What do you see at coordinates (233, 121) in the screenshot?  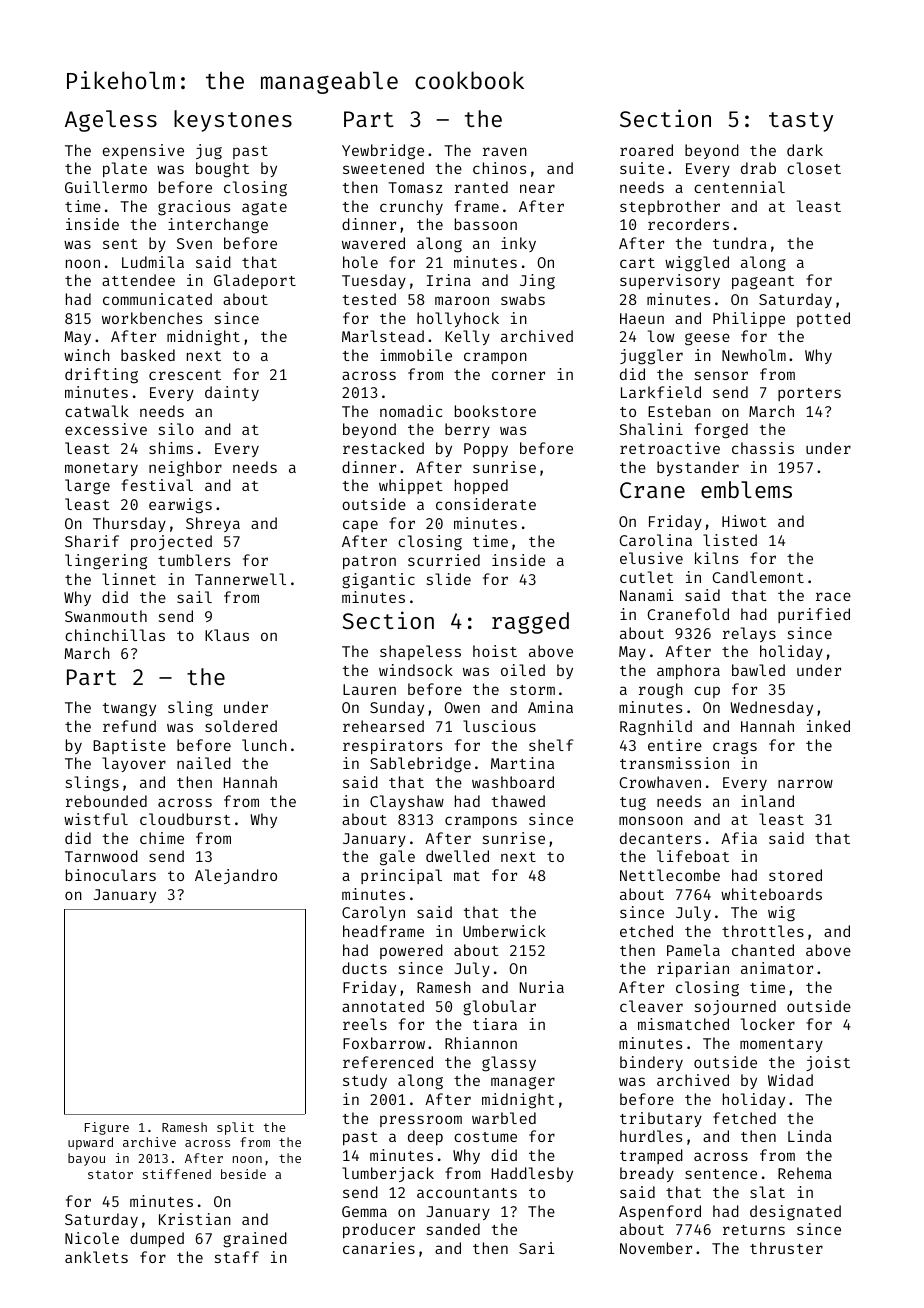 I see `keystones` at bounding box center [233, 121].
